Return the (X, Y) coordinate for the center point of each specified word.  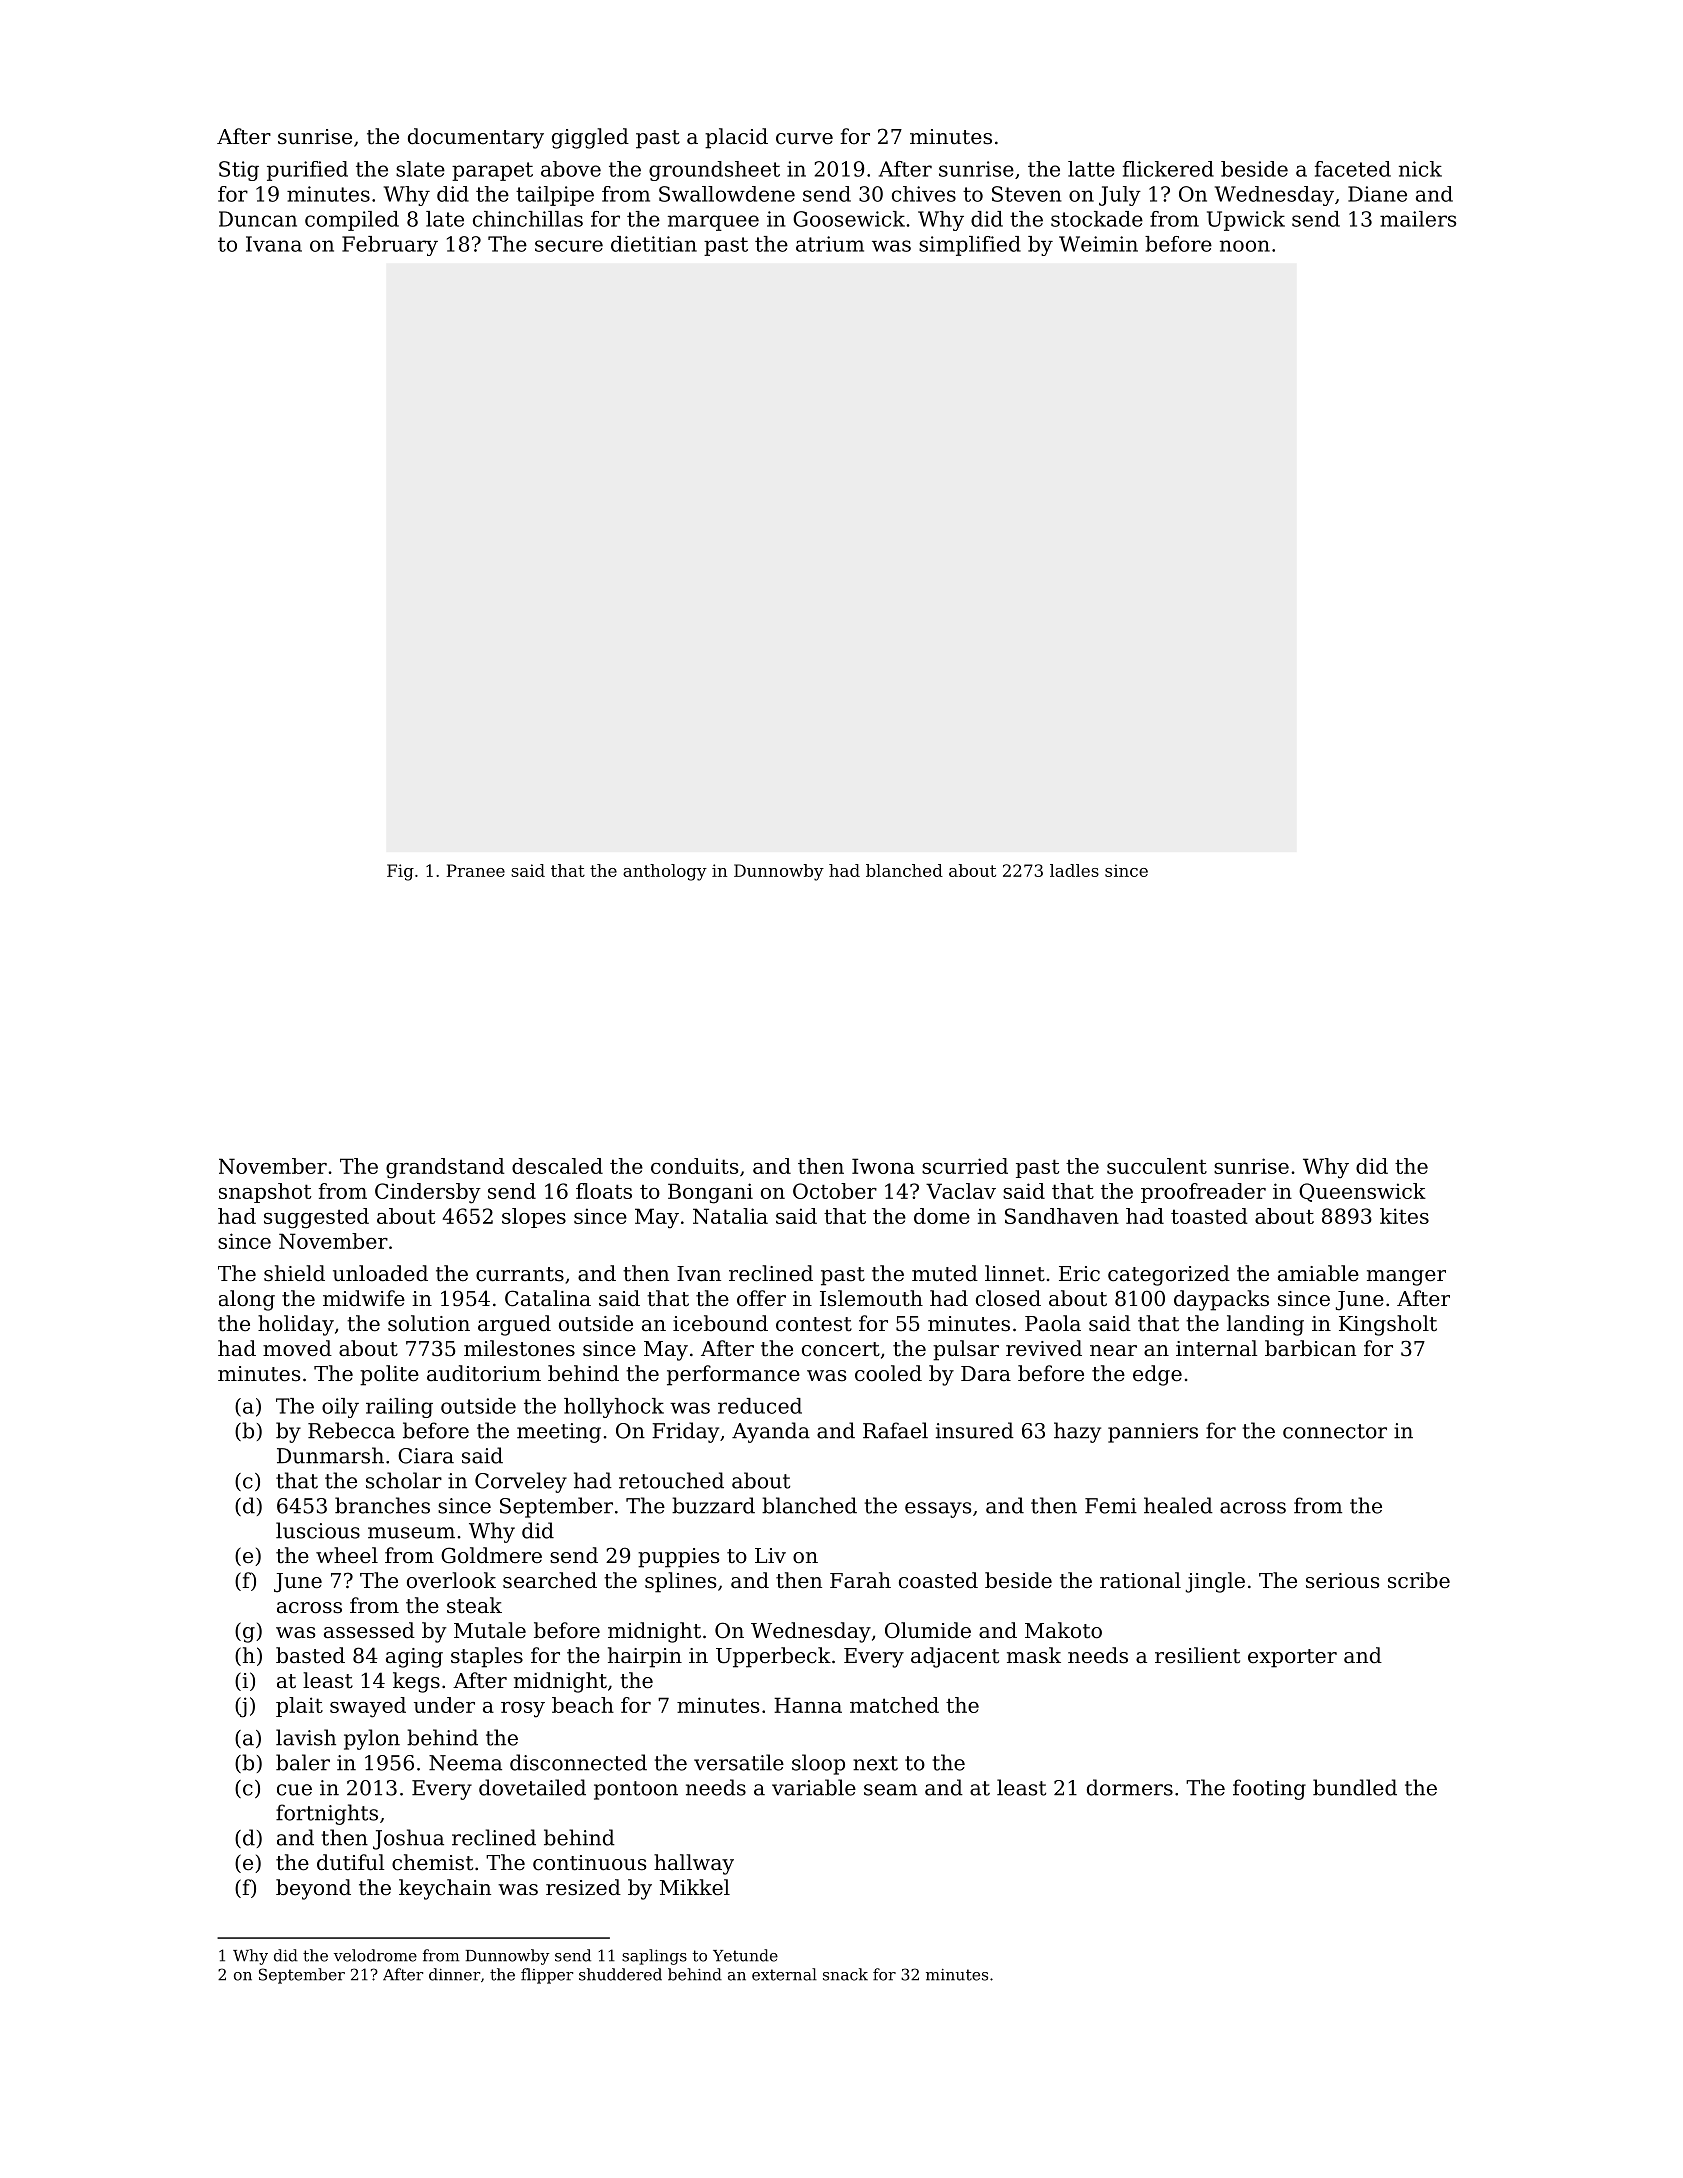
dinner (454, 1974)
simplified (970, 246)
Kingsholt (1388, 1325)
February (390, 246)
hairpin (645, 1657)
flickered (1168, 169)
